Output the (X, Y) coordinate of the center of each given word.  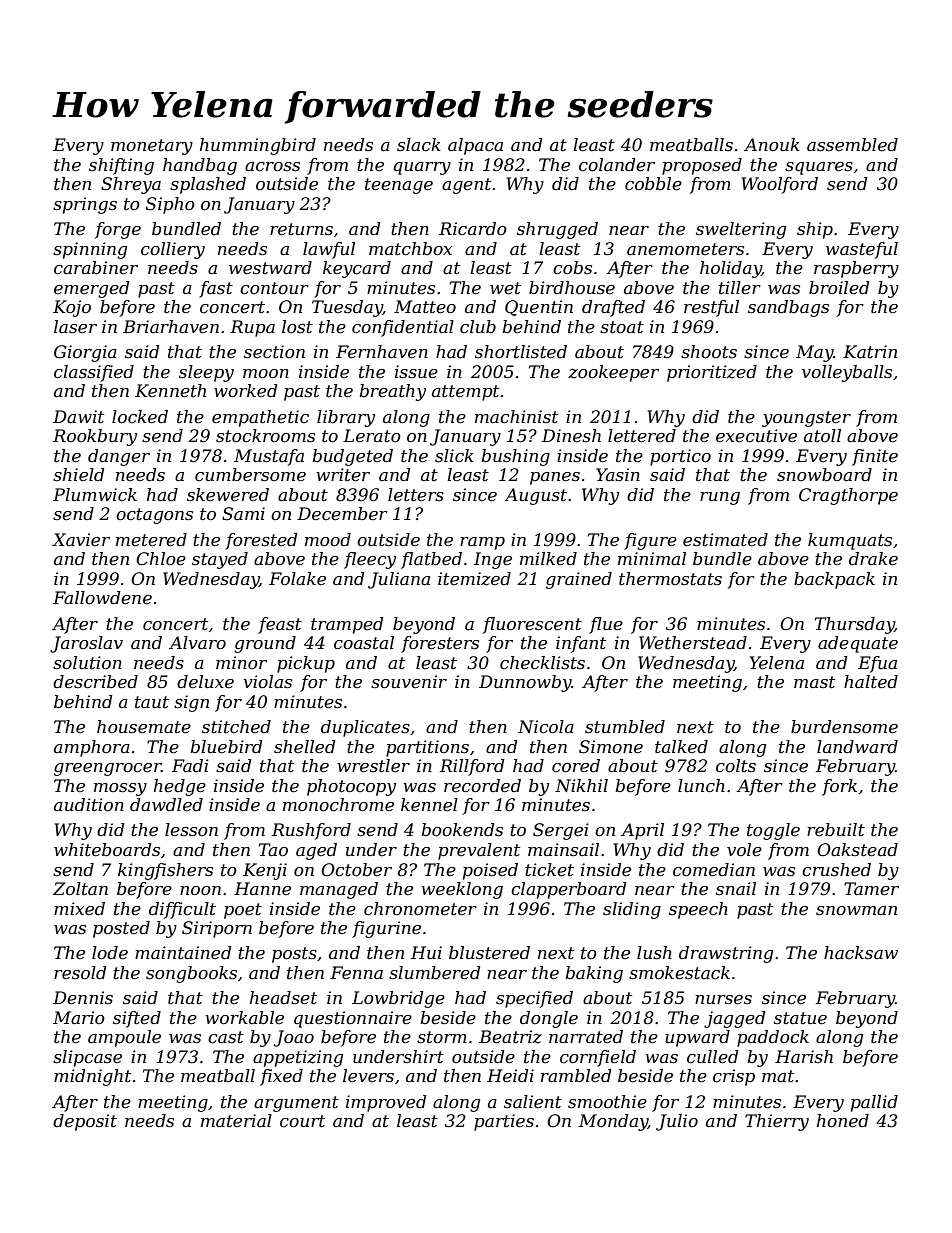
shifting (121, 166)
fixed (281, 1077)
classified (94, 373)
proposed (702, 166)
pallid (874, 1103)
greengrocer (107, 769)
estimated (725, 540)
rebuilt (836, 829)
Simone (611, 747)
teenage (399, 186)
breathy (392, 392)
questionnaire (353, 1019)
